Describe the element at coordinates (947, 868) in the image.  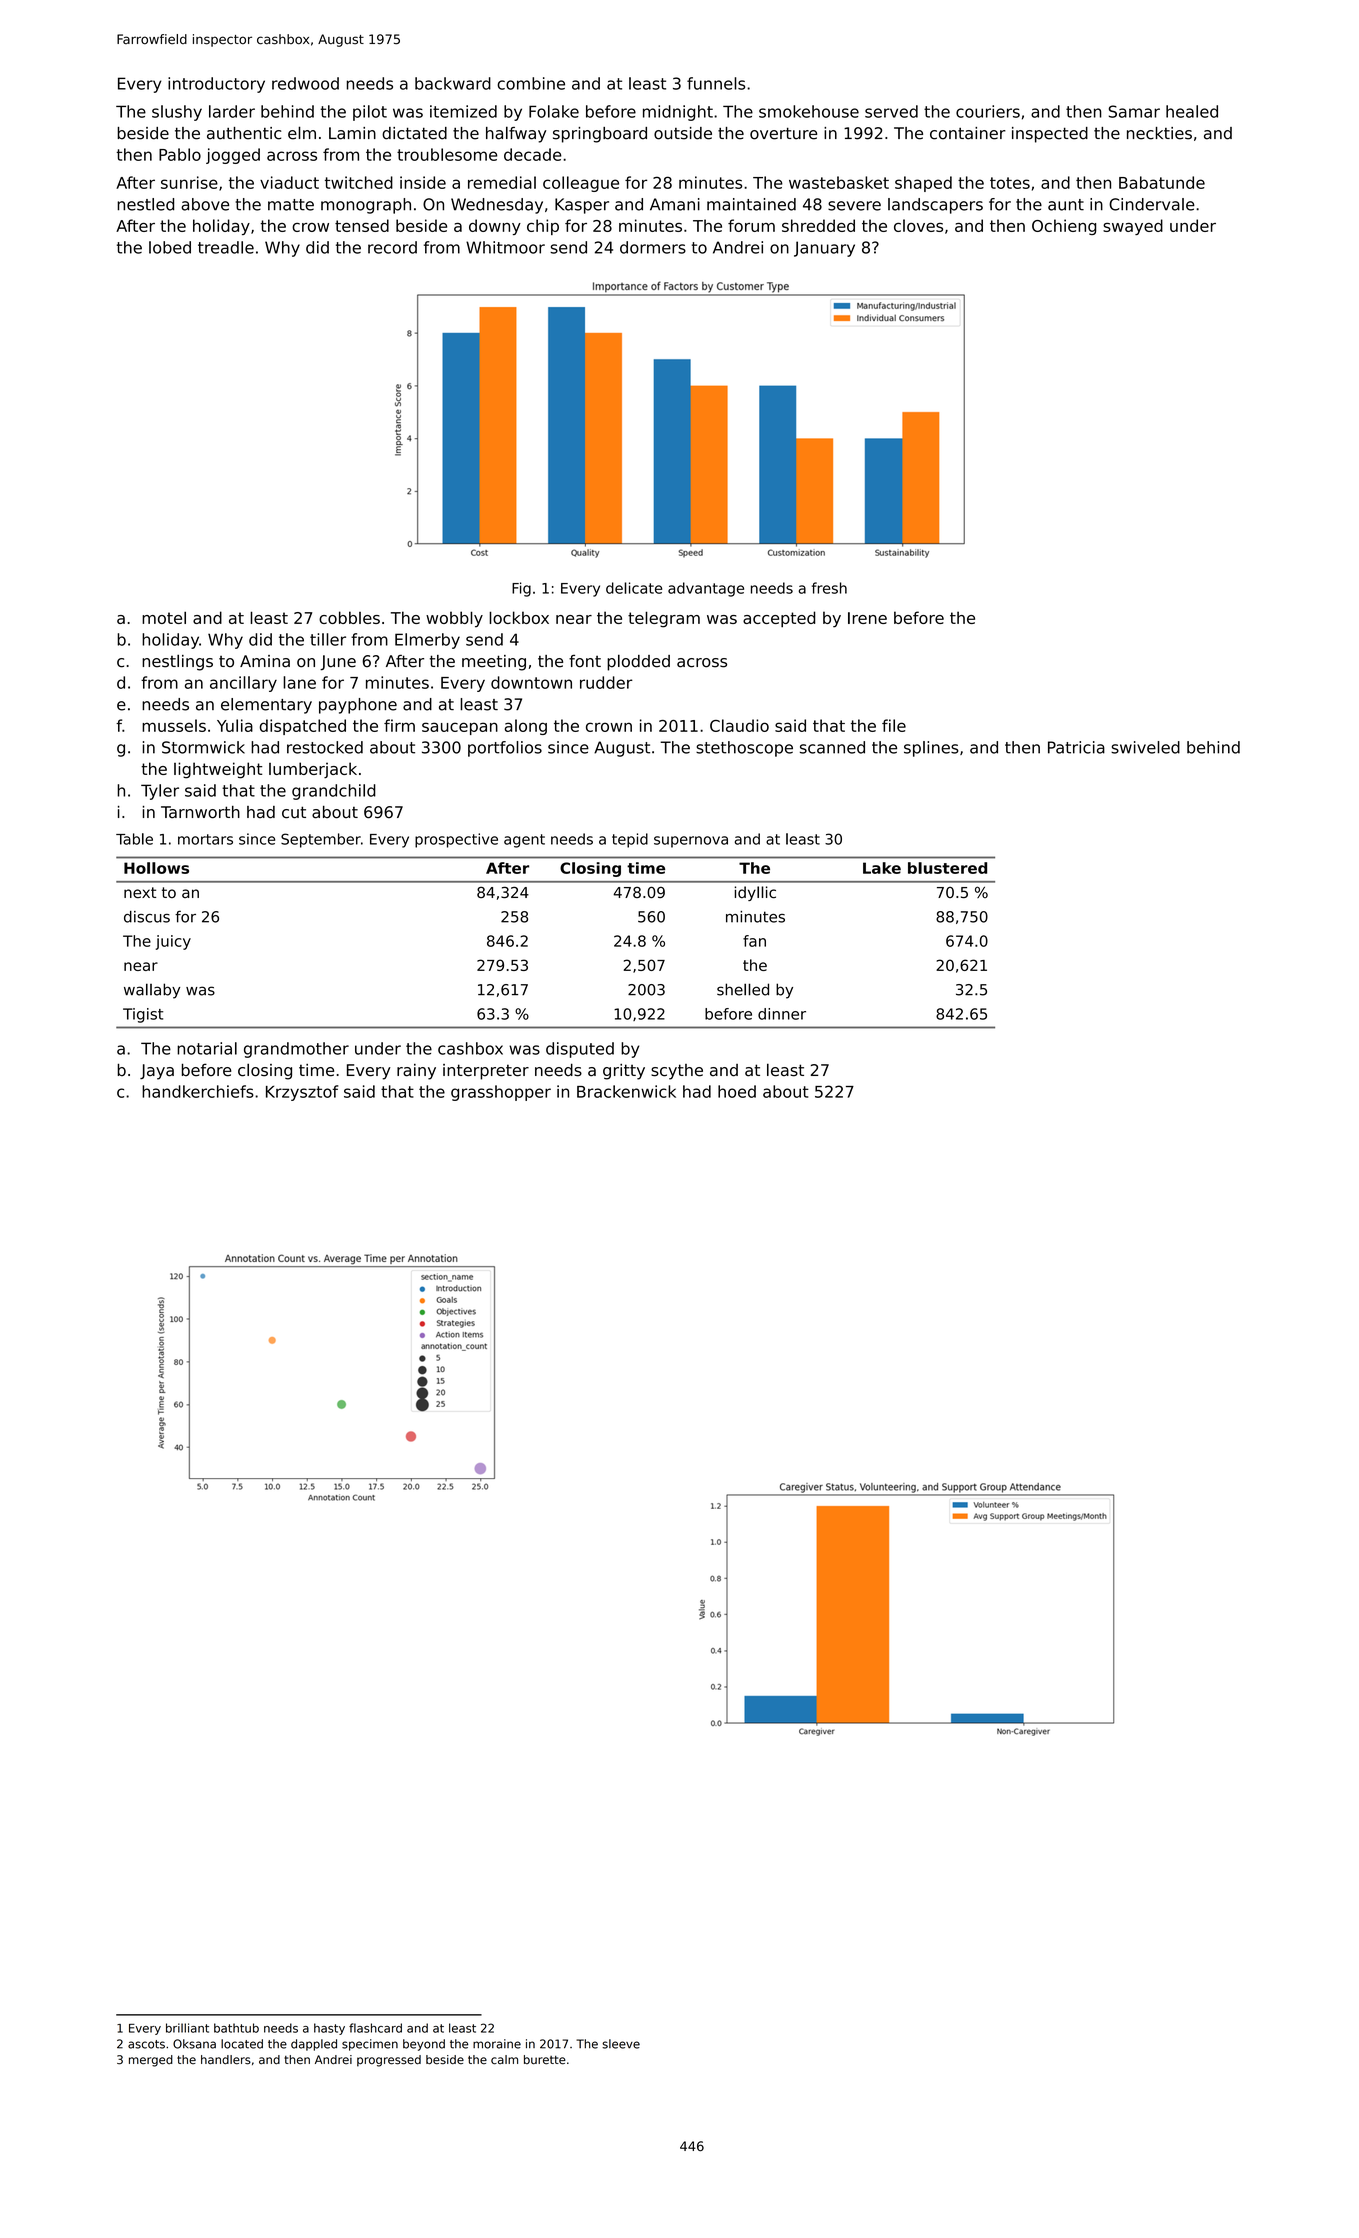
I see `blustered` at that location.
